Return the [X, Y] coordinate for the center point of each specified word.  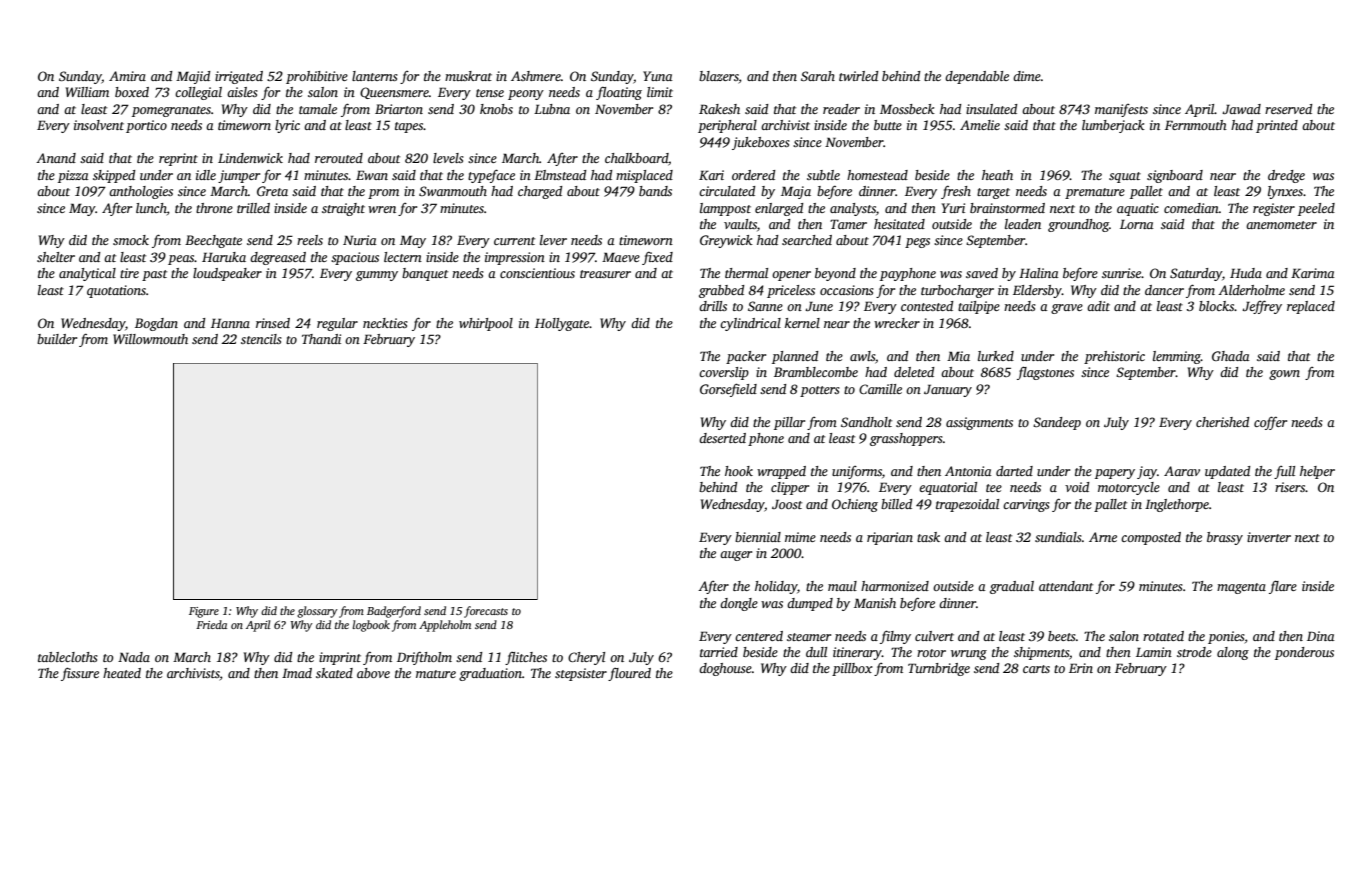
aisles [242, 92]
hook [739, 471]
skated [334, 673]
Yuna [658, 76]
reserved [1288, 109]
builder [57, 339]
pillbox [852, 669]
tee [994, 488]
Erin [1081, 668]
